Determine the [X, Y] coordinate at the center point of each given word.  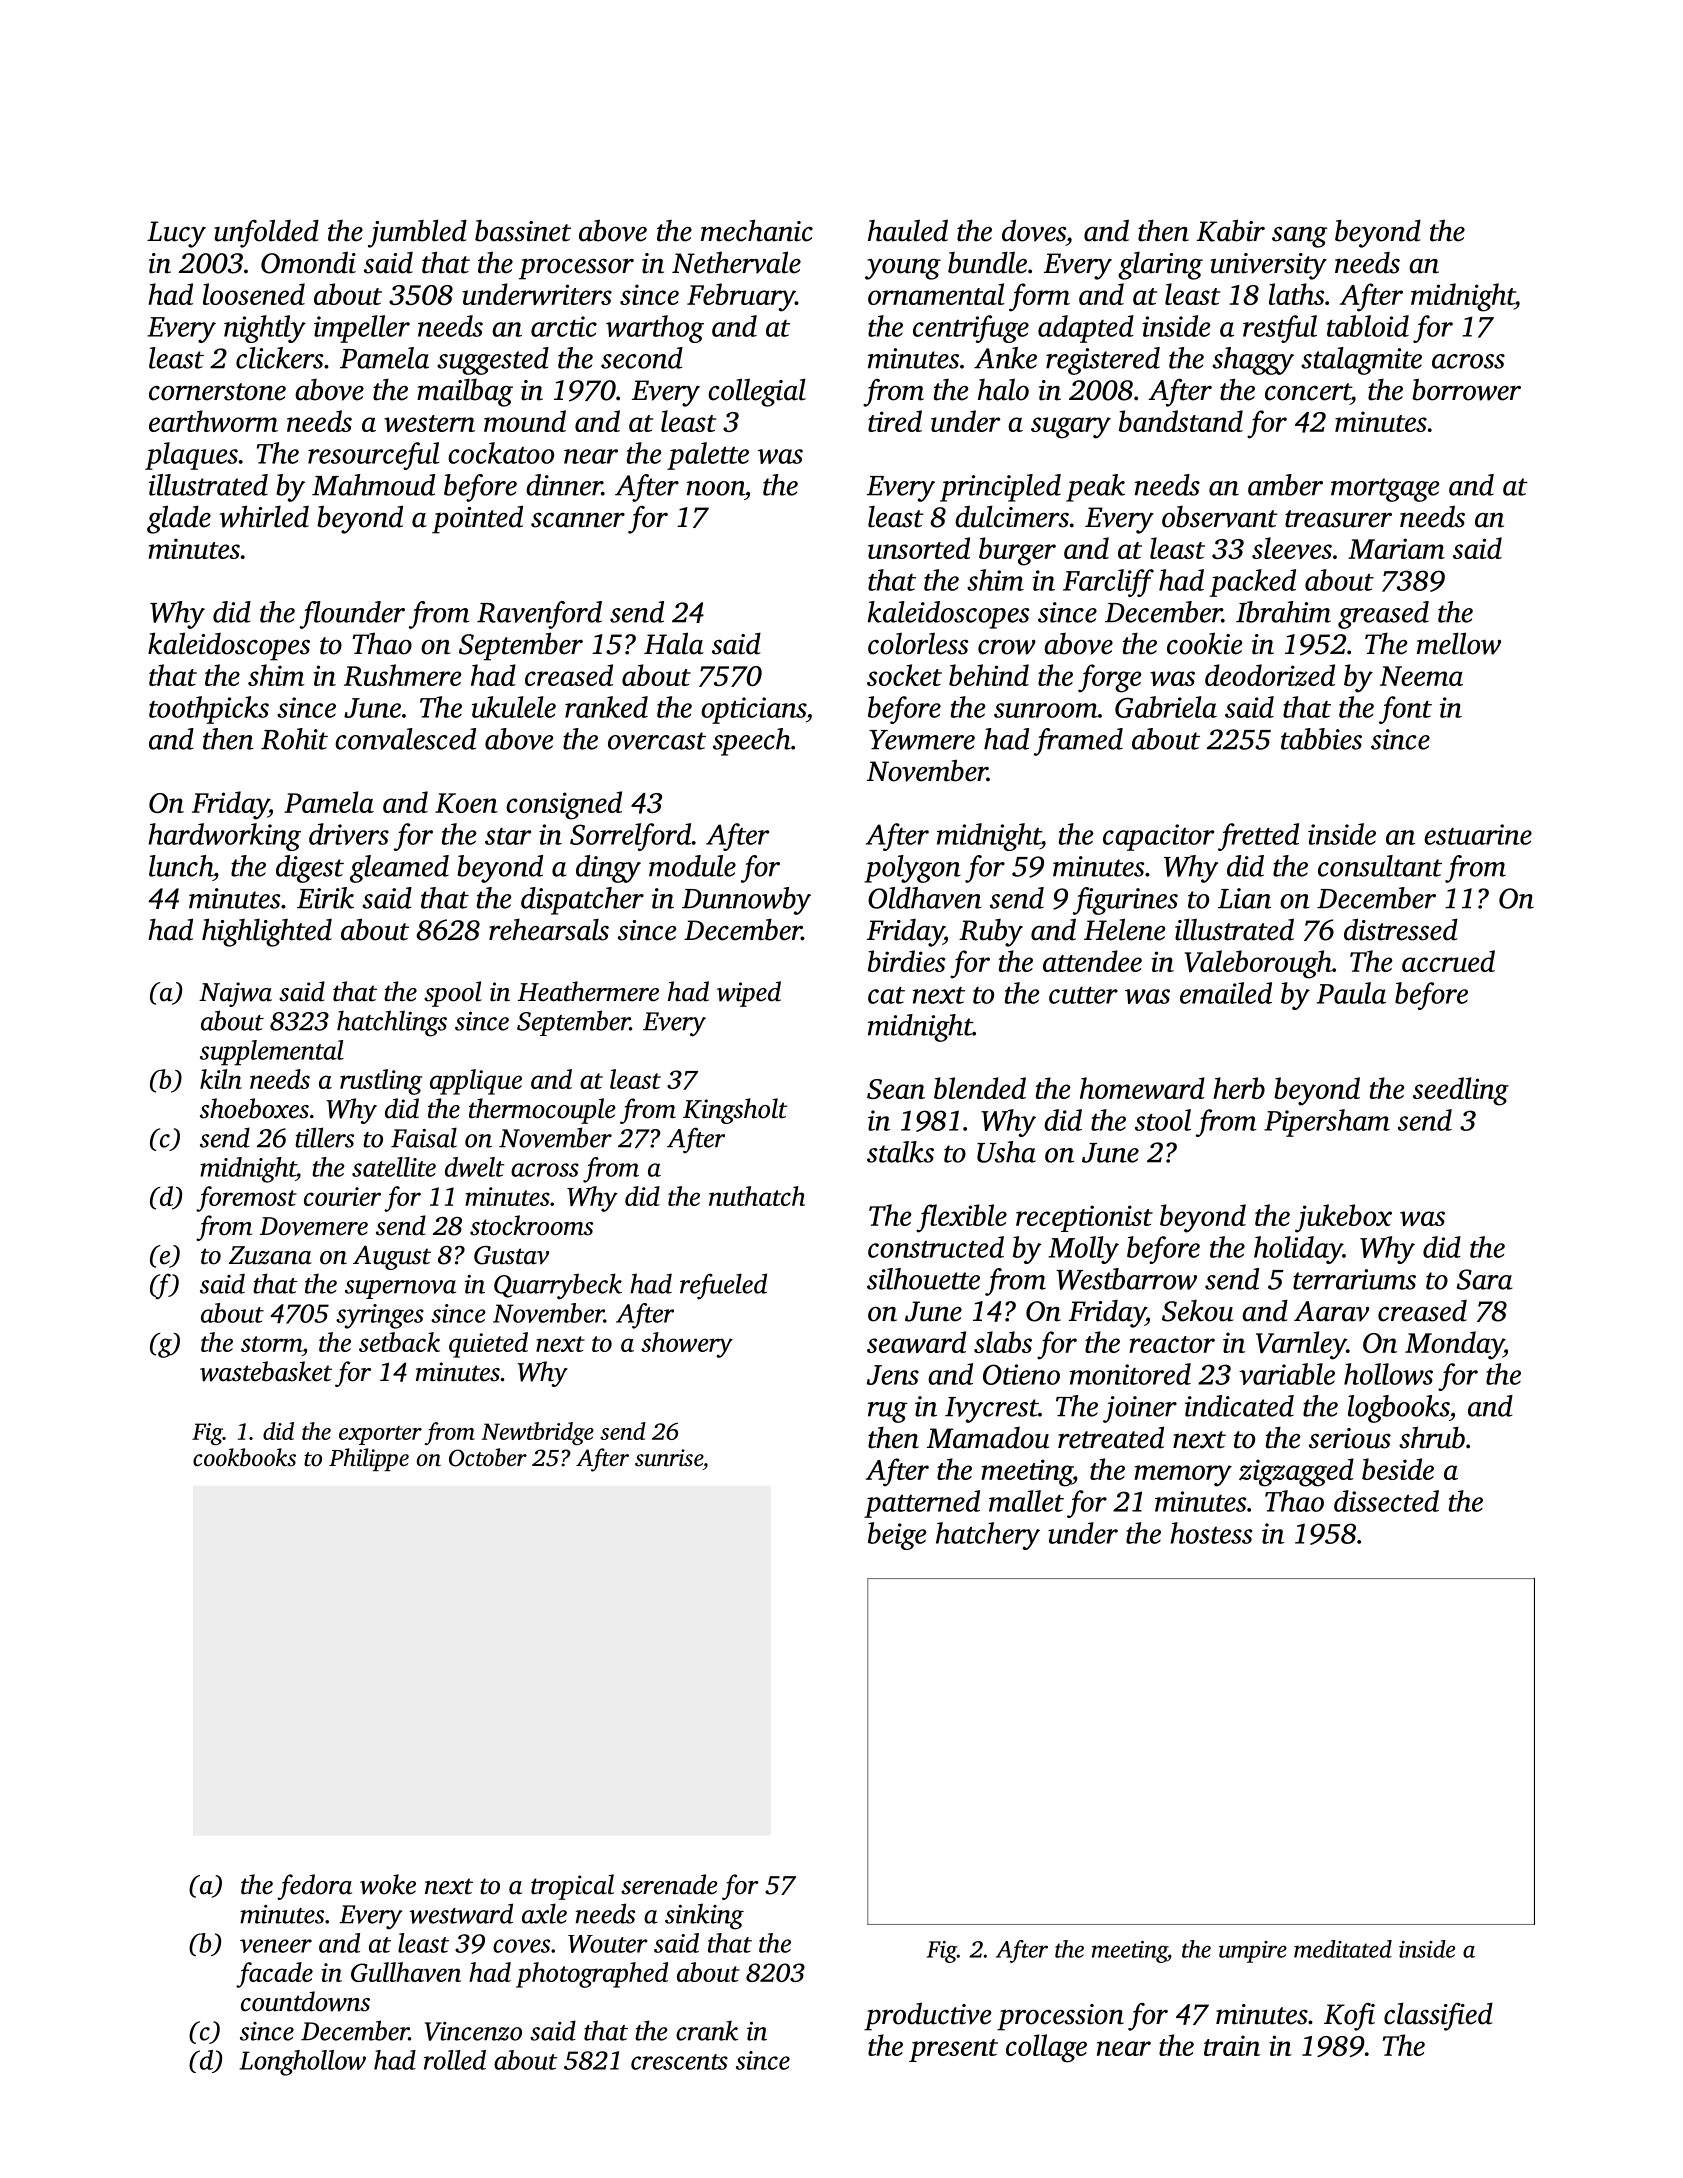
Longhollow [302, 2063]
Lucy [176, 234]
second [642, 358]
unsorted [919, 548]
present [953, 2050]
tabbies [1321, 739]
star [508, 836]
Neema [1421, 676]
